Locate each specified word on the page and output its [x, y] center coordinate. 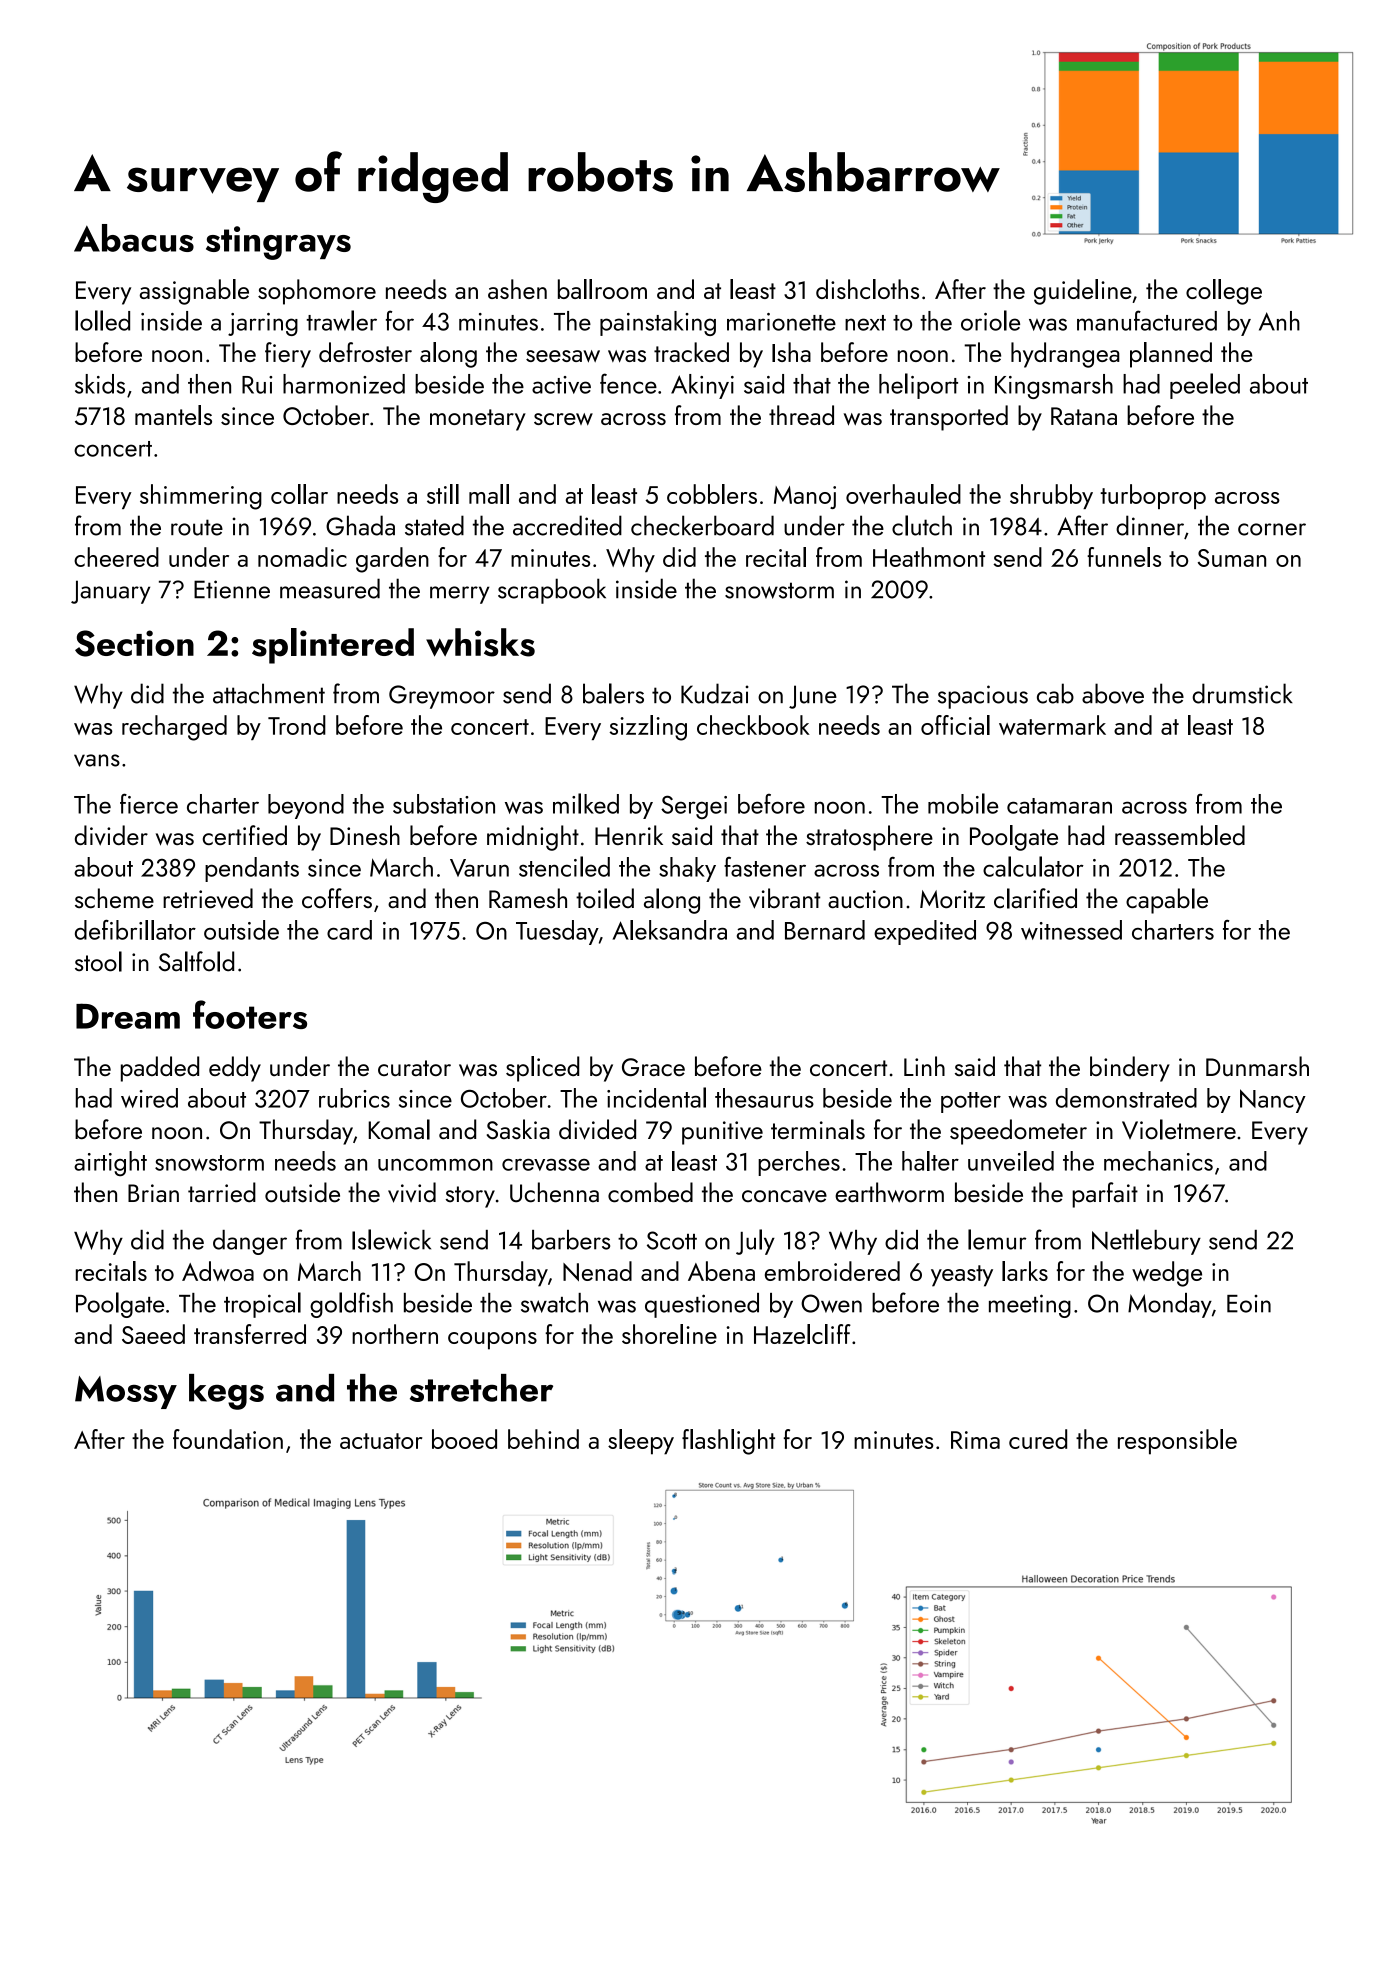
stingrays [278, 243]
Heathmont [929, 557]
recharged [174, 728]
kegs [226, 1392]
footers [250, 1014]
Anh [1279, 321]
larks [1025, 1271]
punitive [722, 1133]
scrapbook [552, 591]
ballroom [602, 289]
